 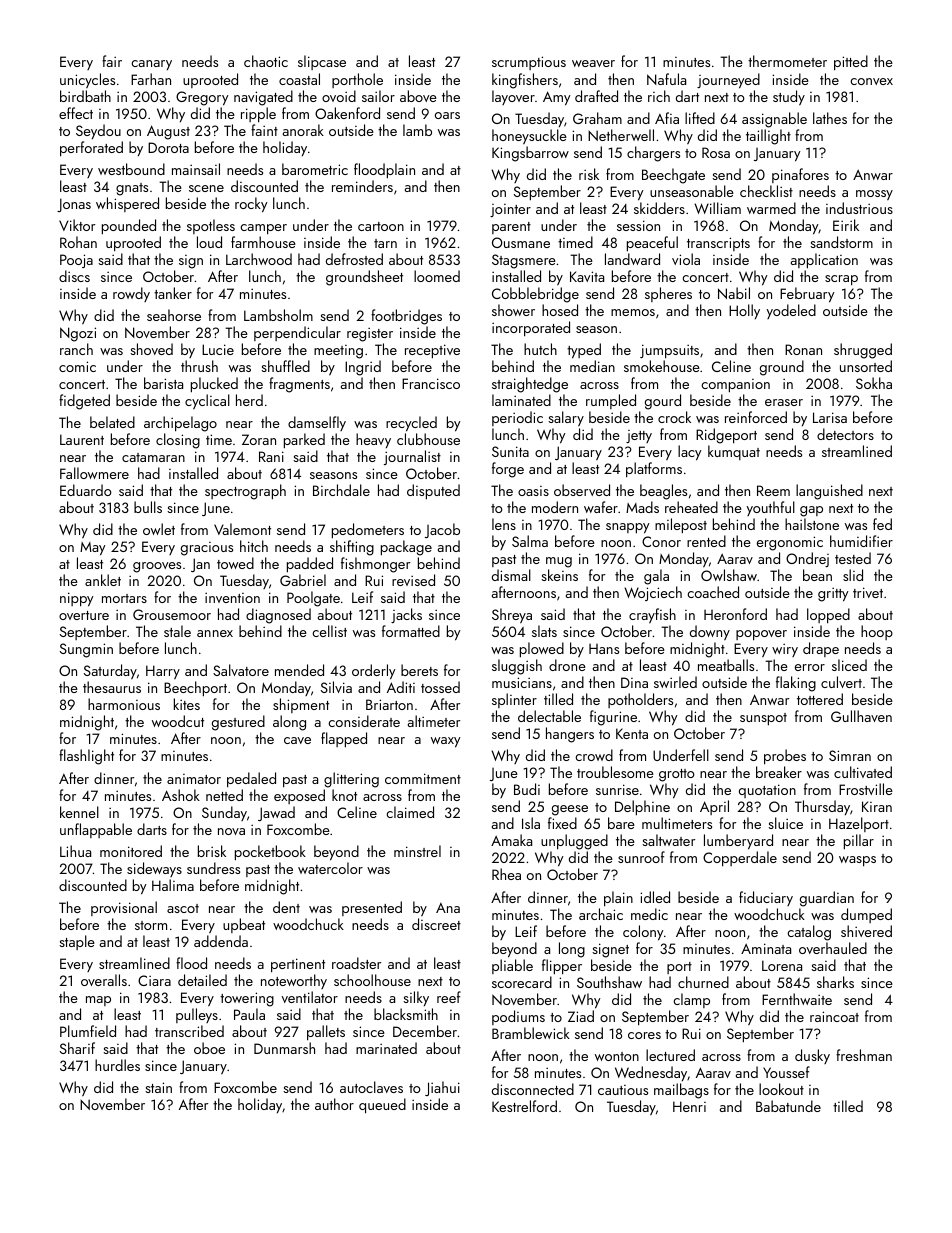 I want to click on fair, so click(x=112, y=61).
